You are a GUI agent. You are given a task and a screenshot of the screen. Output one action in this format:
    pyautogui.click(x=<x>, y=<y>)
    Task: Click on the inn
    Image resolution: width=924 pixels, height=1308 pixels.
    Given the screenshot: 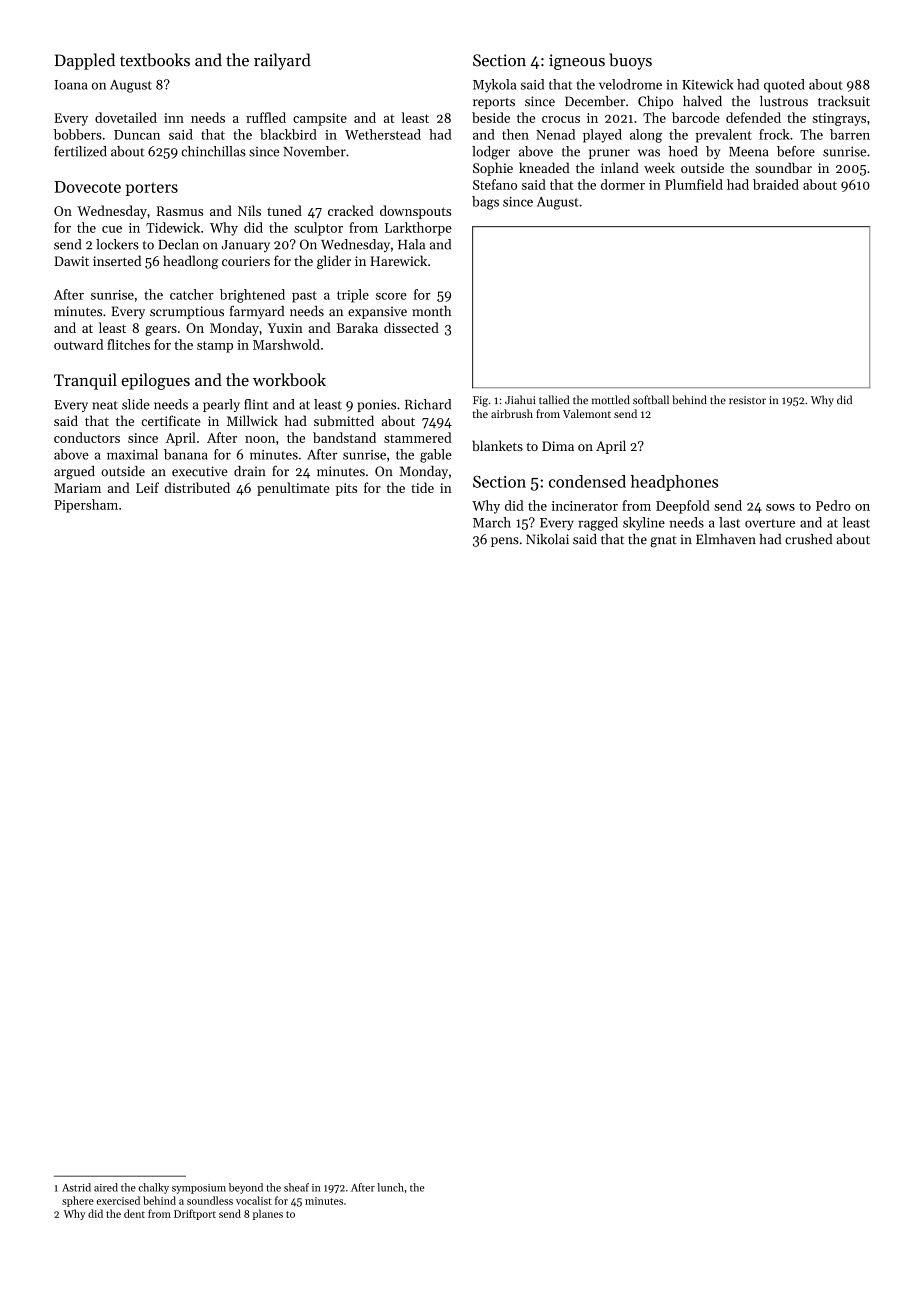 What is the action you would take?
    pyautogui.click(x=174, y=118)
